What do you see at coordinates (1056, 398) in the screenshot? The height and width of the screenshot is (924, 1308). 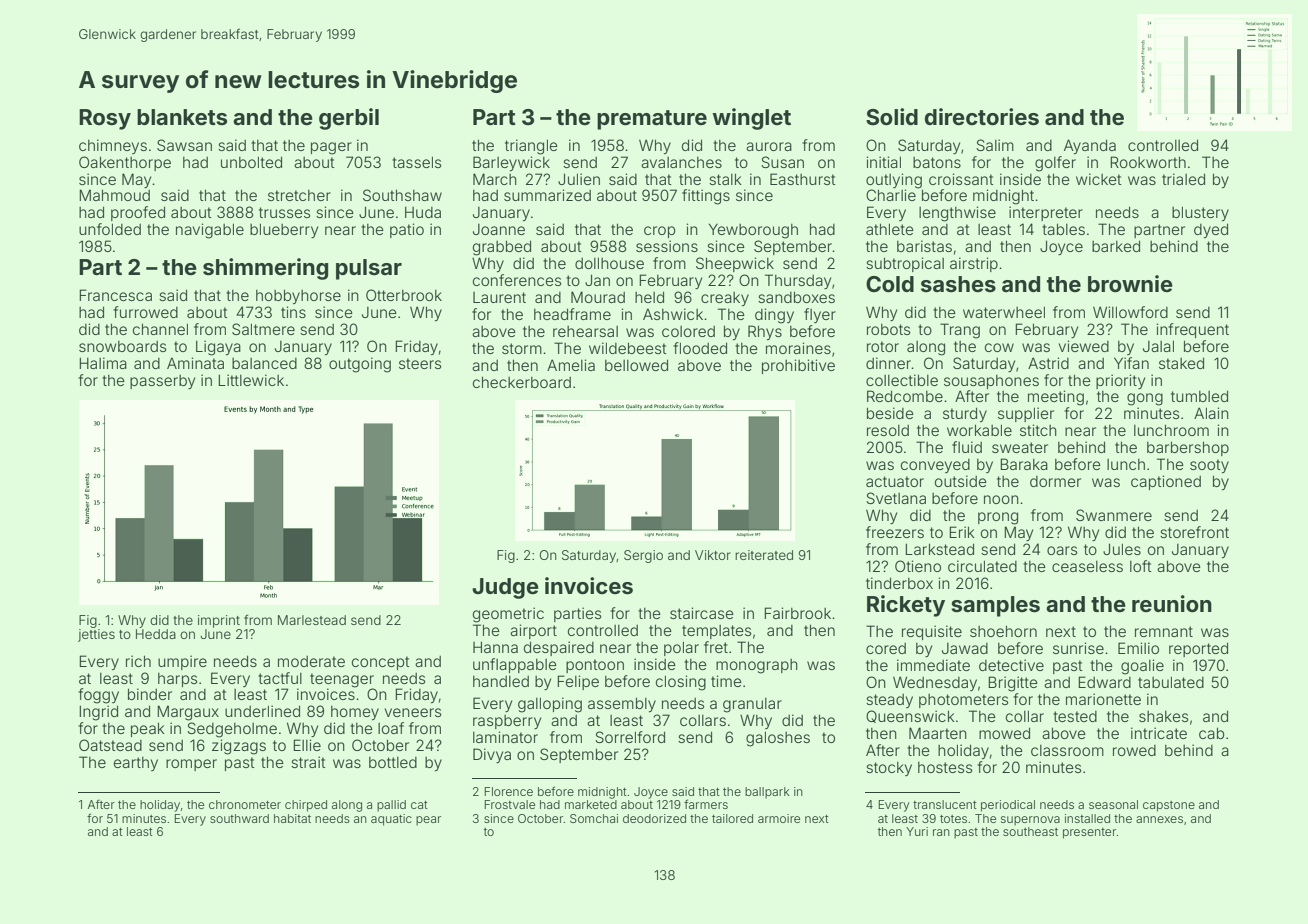 I see `meeting` at bounding box center [1056, 398].
